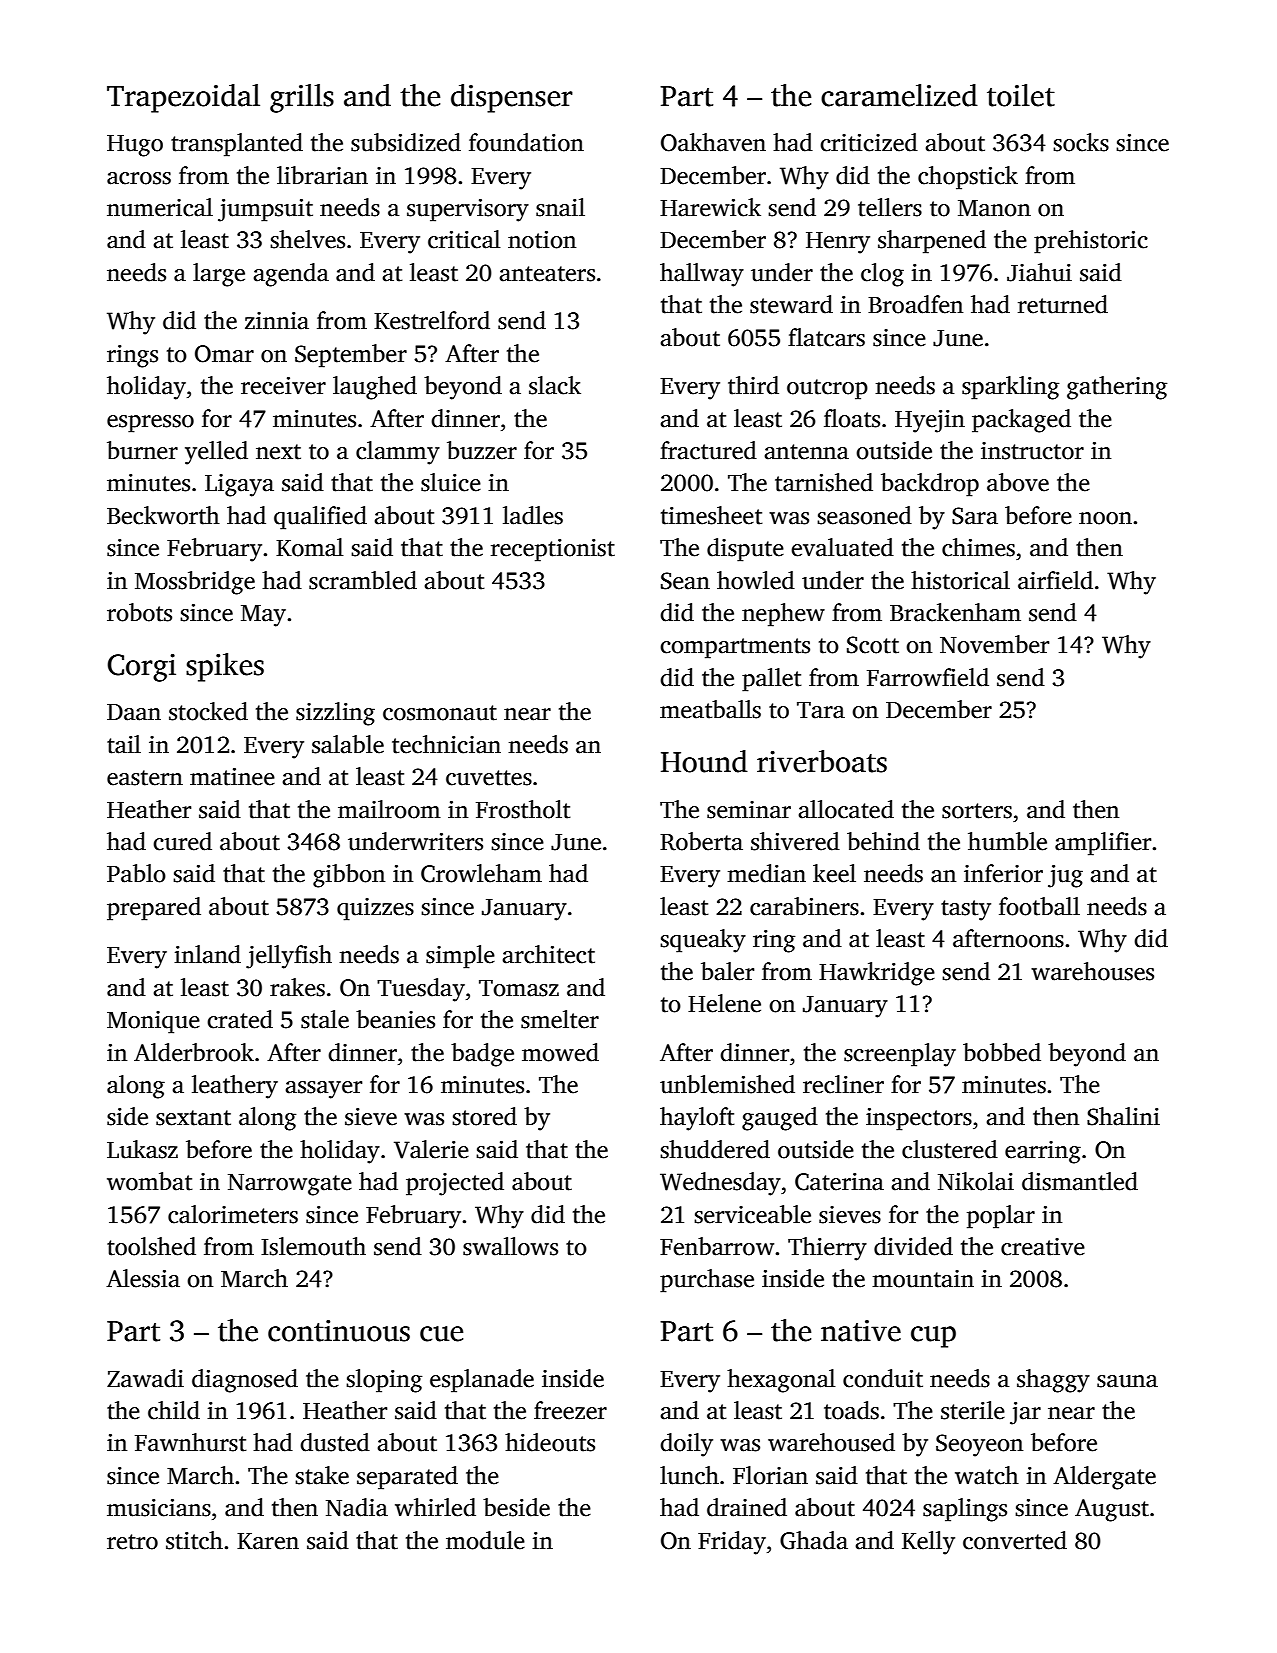 This screenshot has width=1277, height=1653. I want to click on Harewick, so click(710, 207).
